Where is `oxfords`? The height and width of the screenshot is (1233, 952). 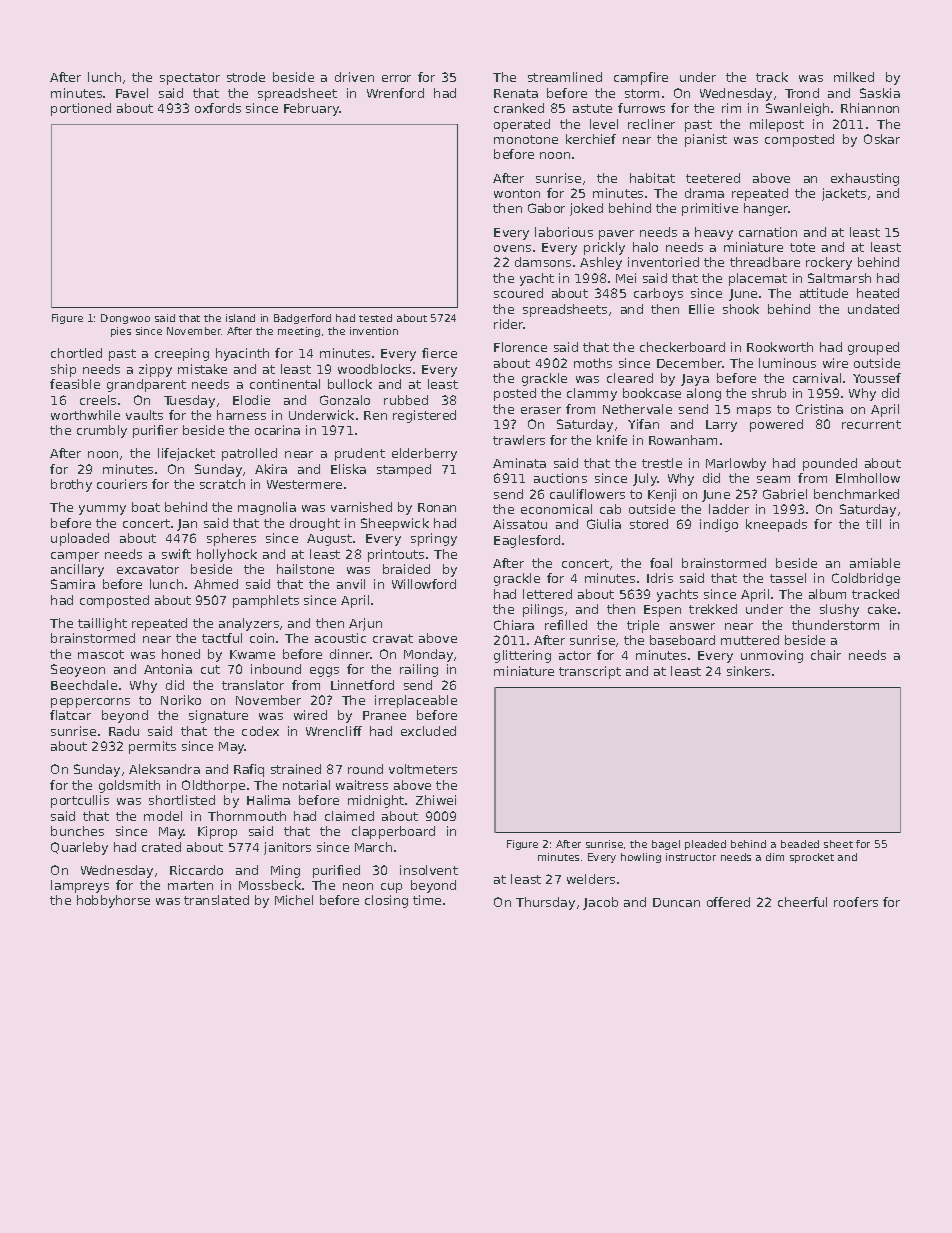 oxfords is located at coordinates (218, 108).
